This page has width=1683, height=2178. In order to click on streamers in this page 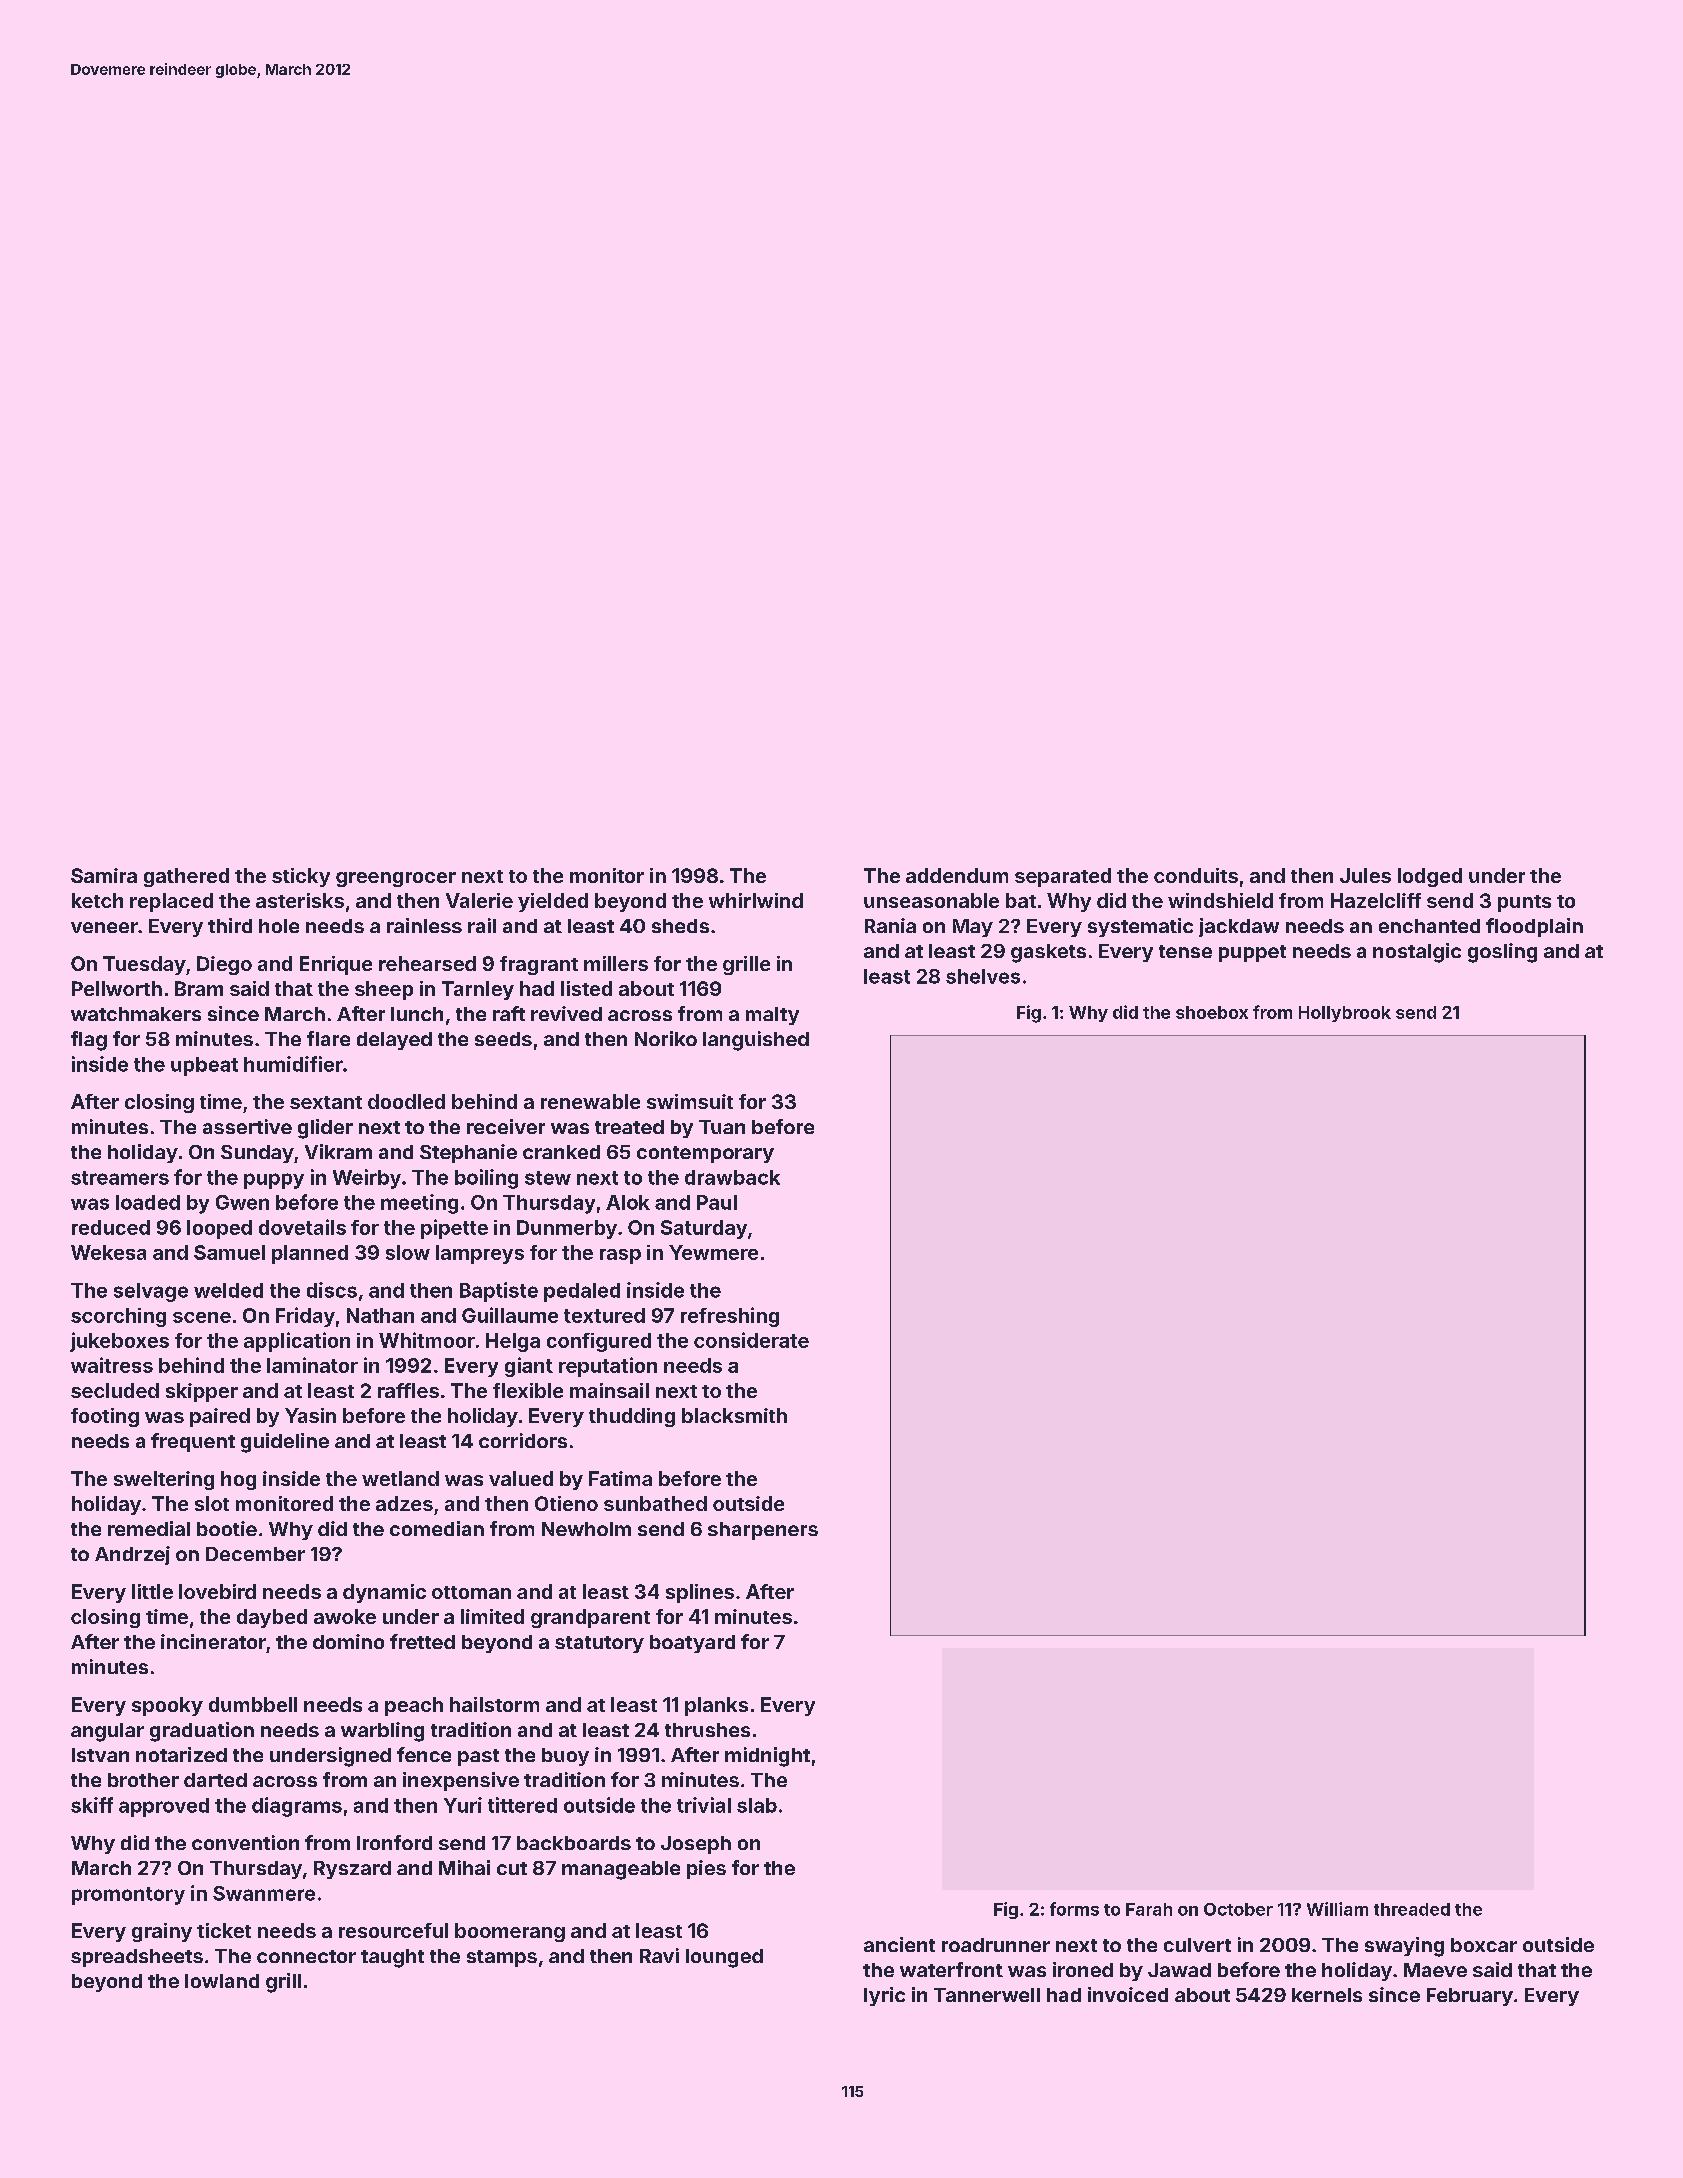, I will do `click(120, 1178)`.
